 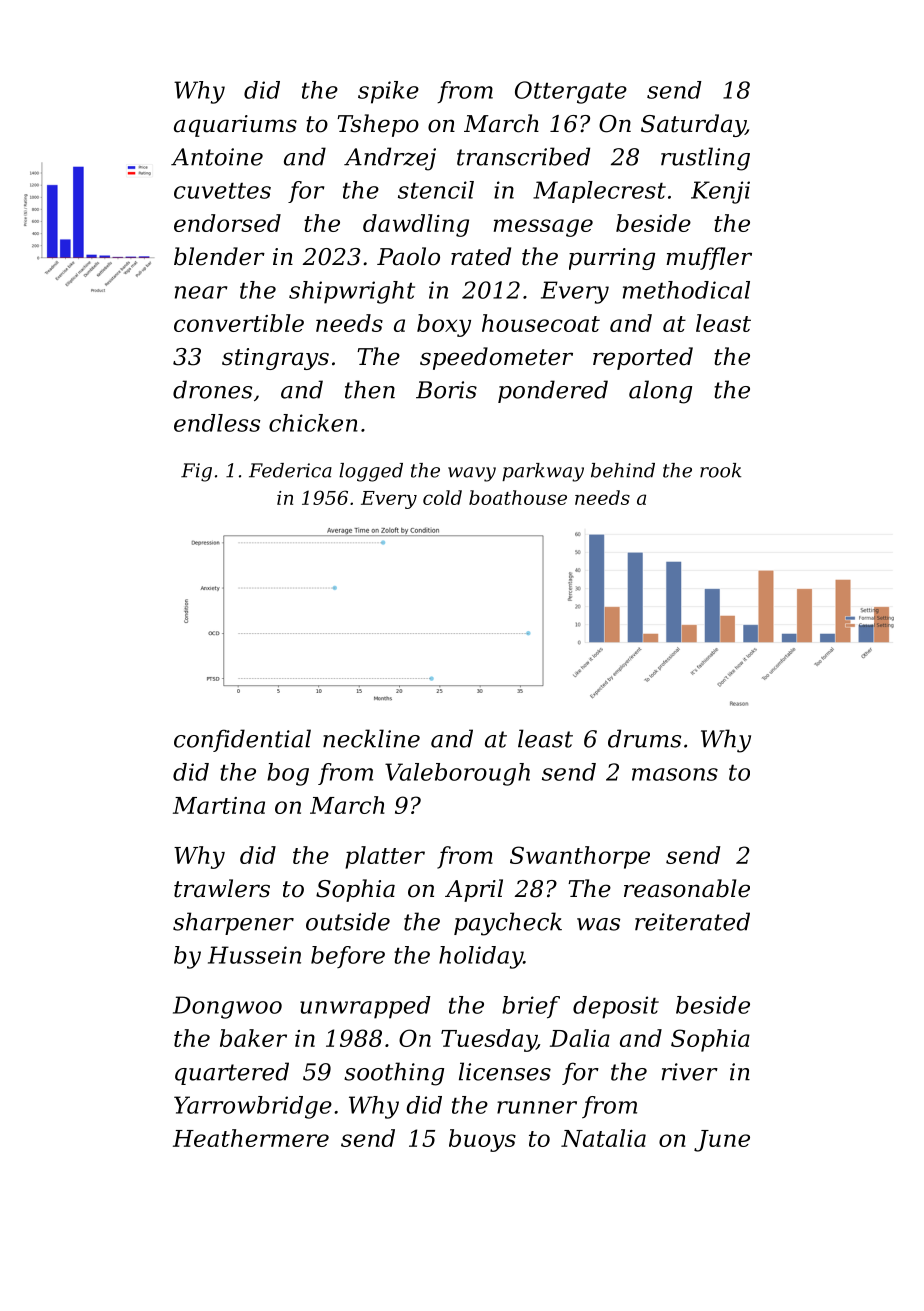 I want to click on licenses, so click(x=505, y=1071).
